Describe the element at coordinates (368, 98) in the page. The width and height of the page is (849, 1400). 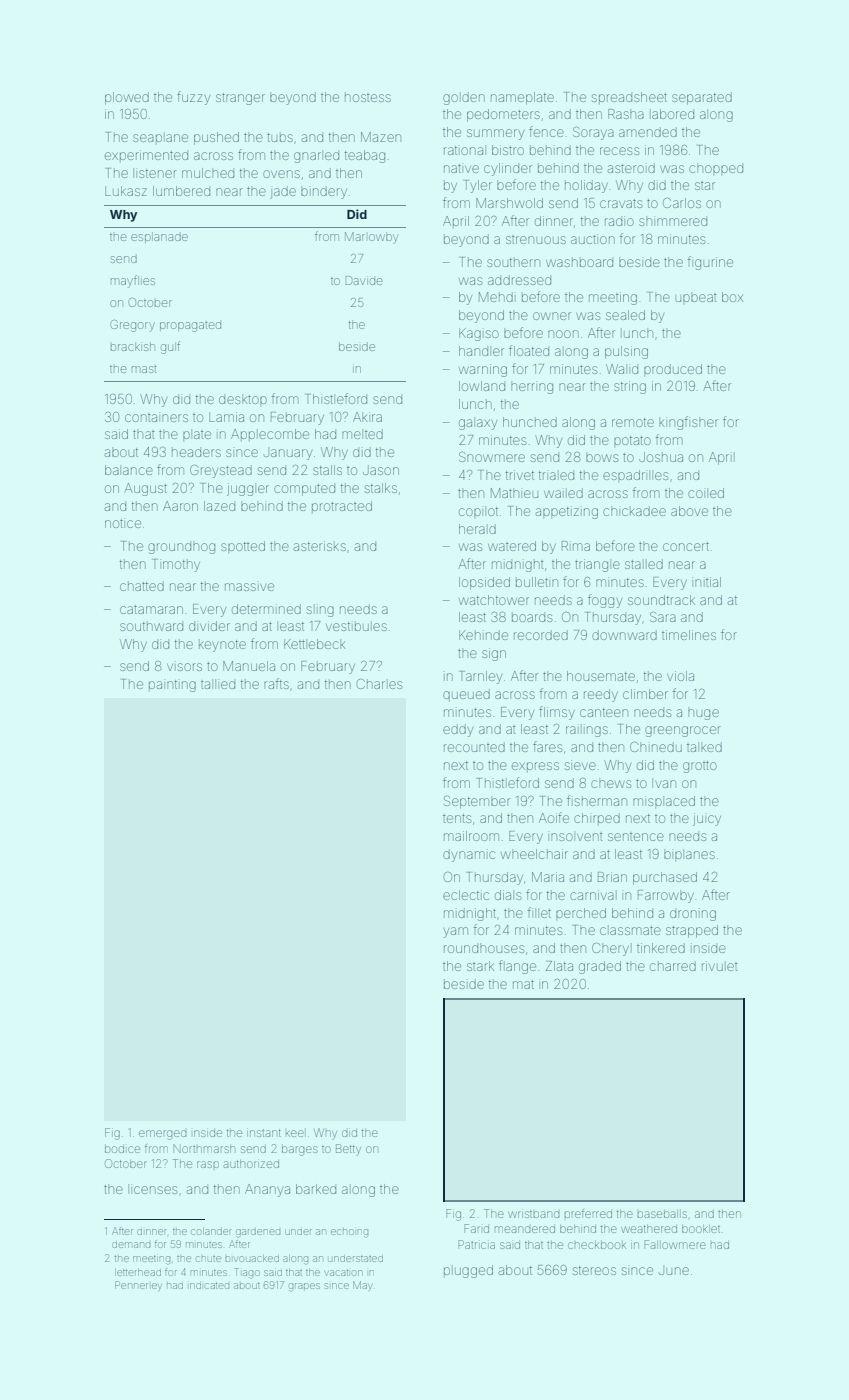
I see `hostess` at that location.
